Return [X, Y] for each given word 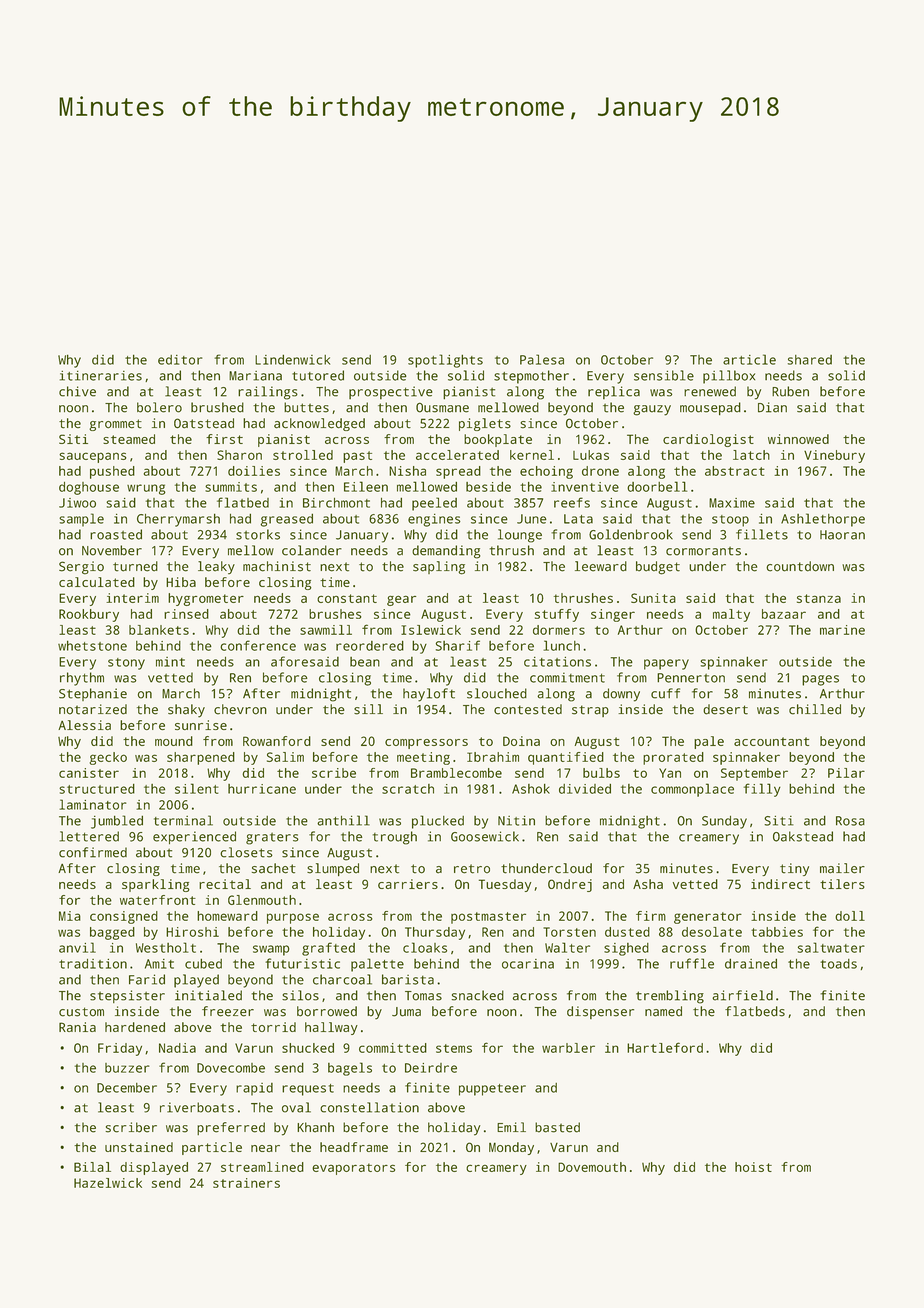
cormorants [703, 551]
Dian [772, 407]
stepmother [531, 377]
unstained [139, 1147]
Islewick [431, 630]
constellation [369, 1107]
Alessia [84, 725]
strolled [303, 455]
